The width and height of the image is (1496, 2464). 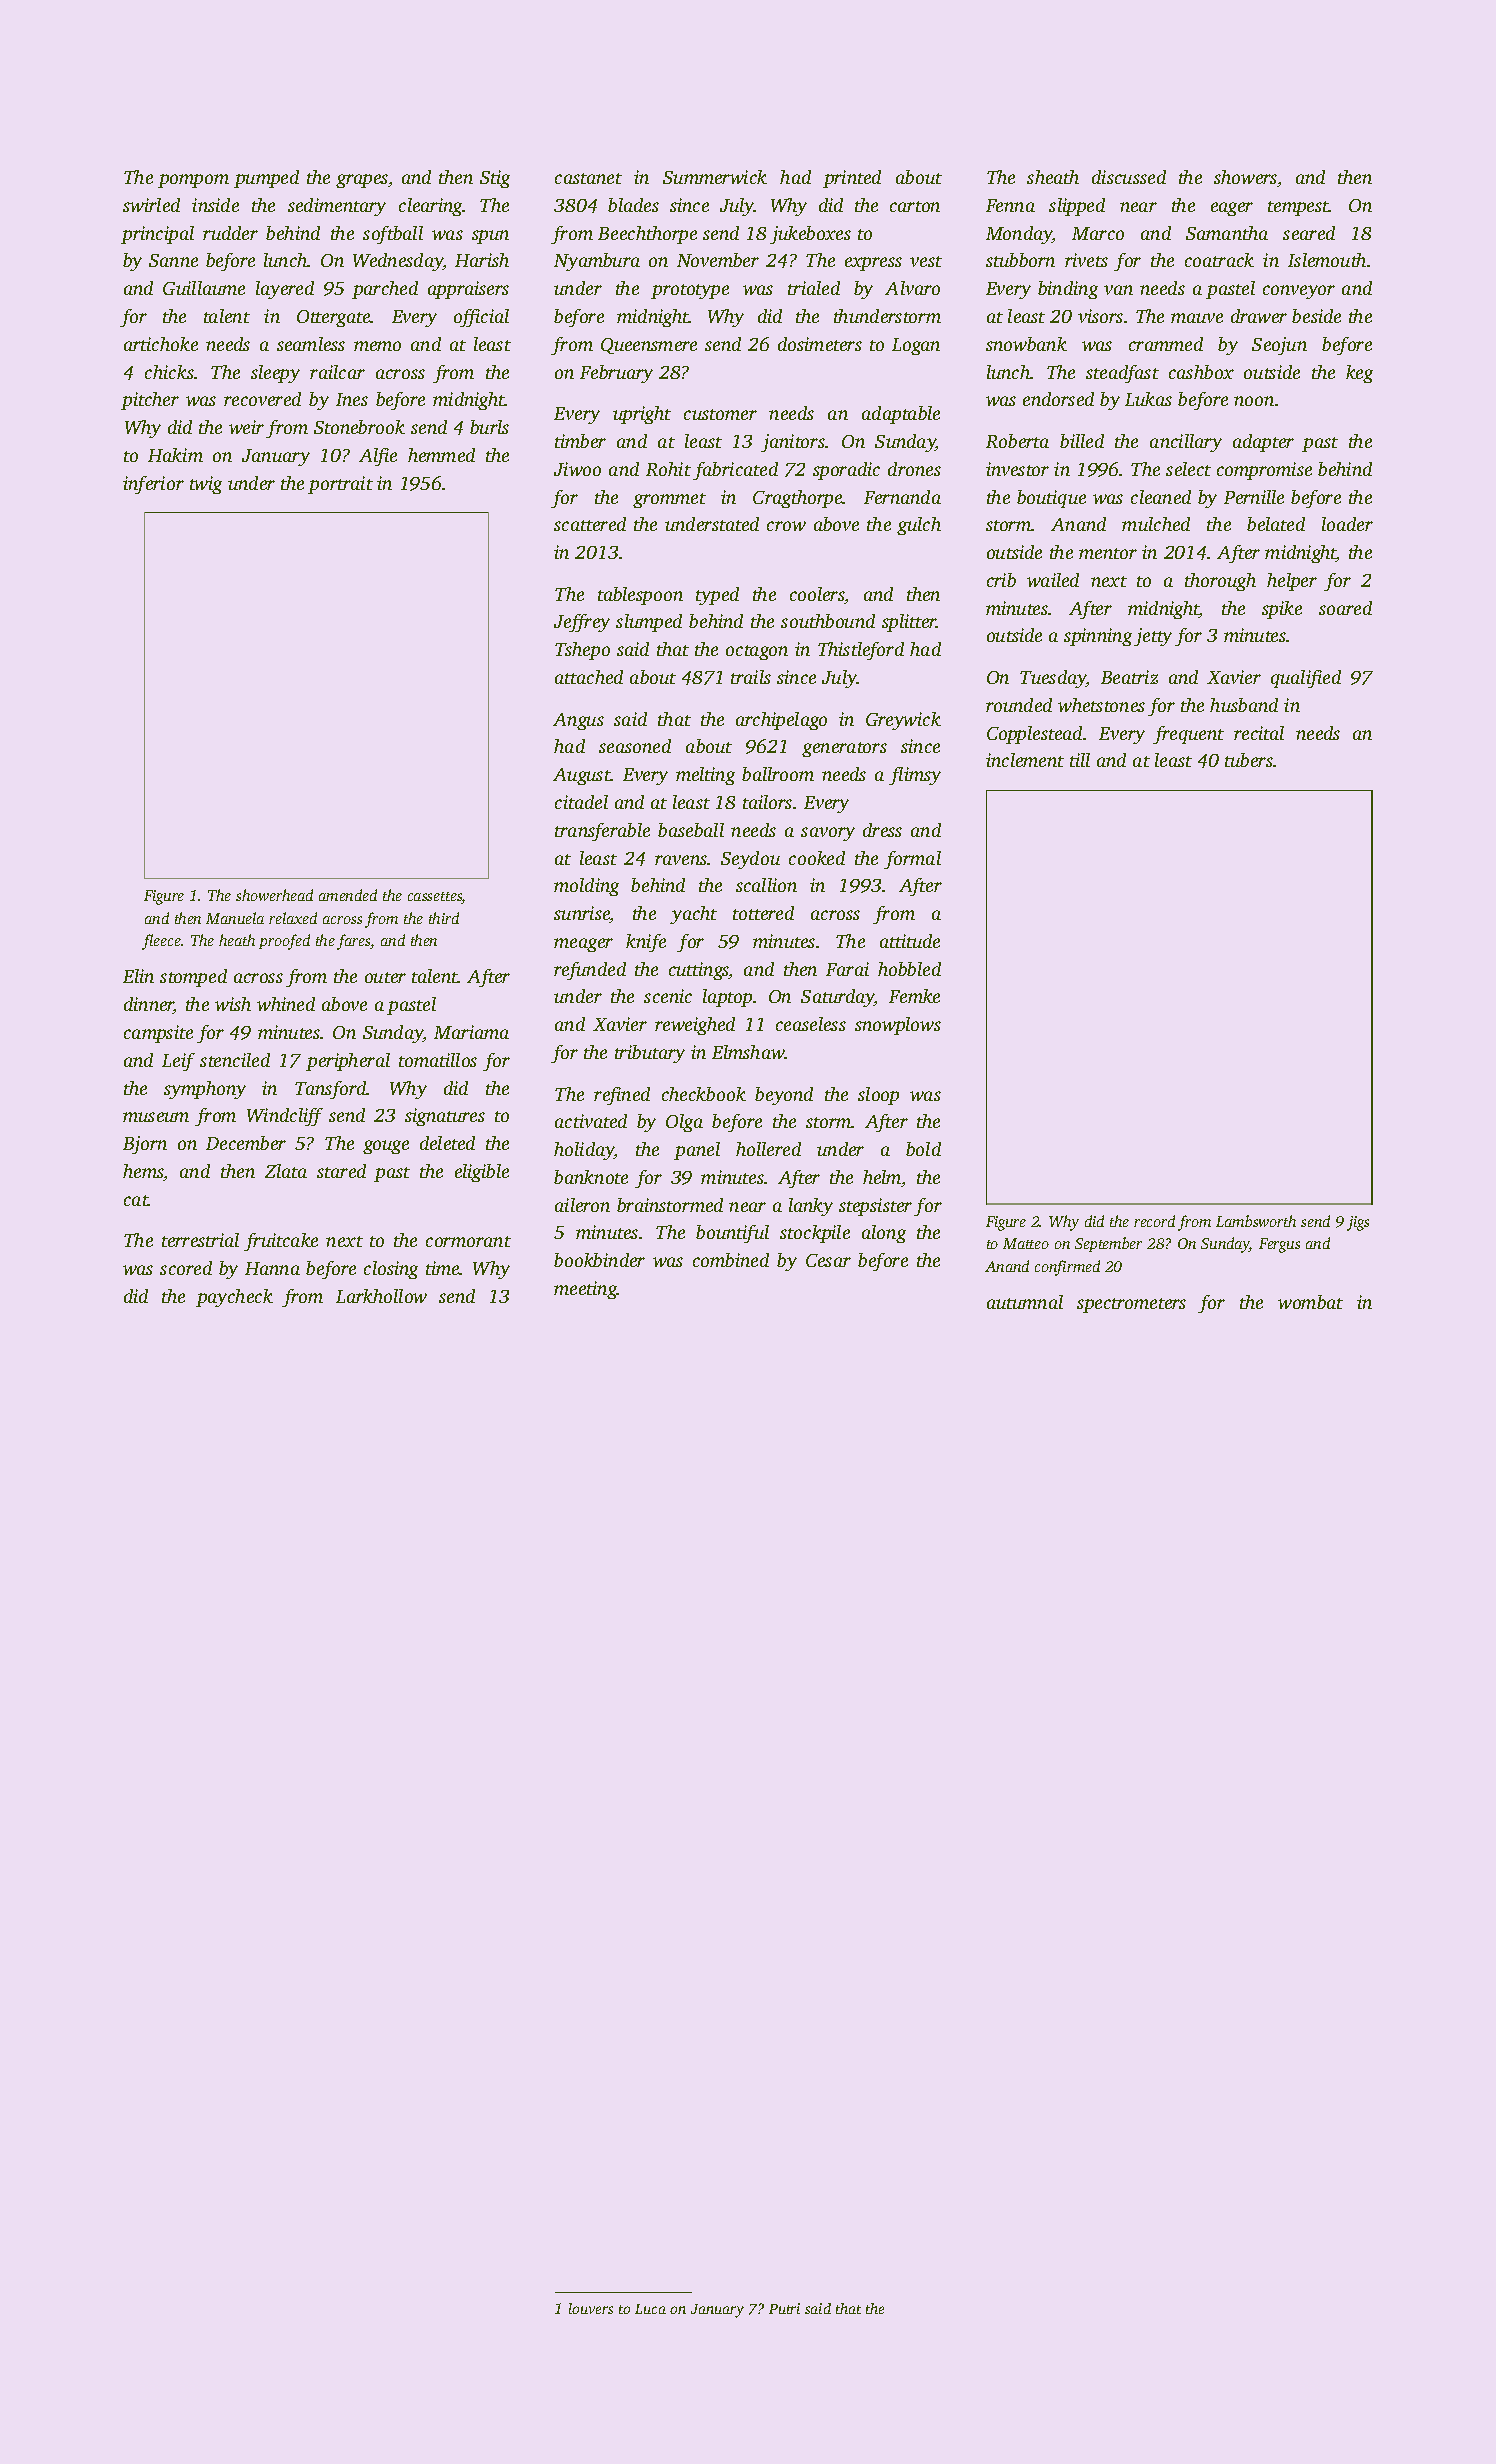 I want to click on husband, so click(x=1244, y=705).
